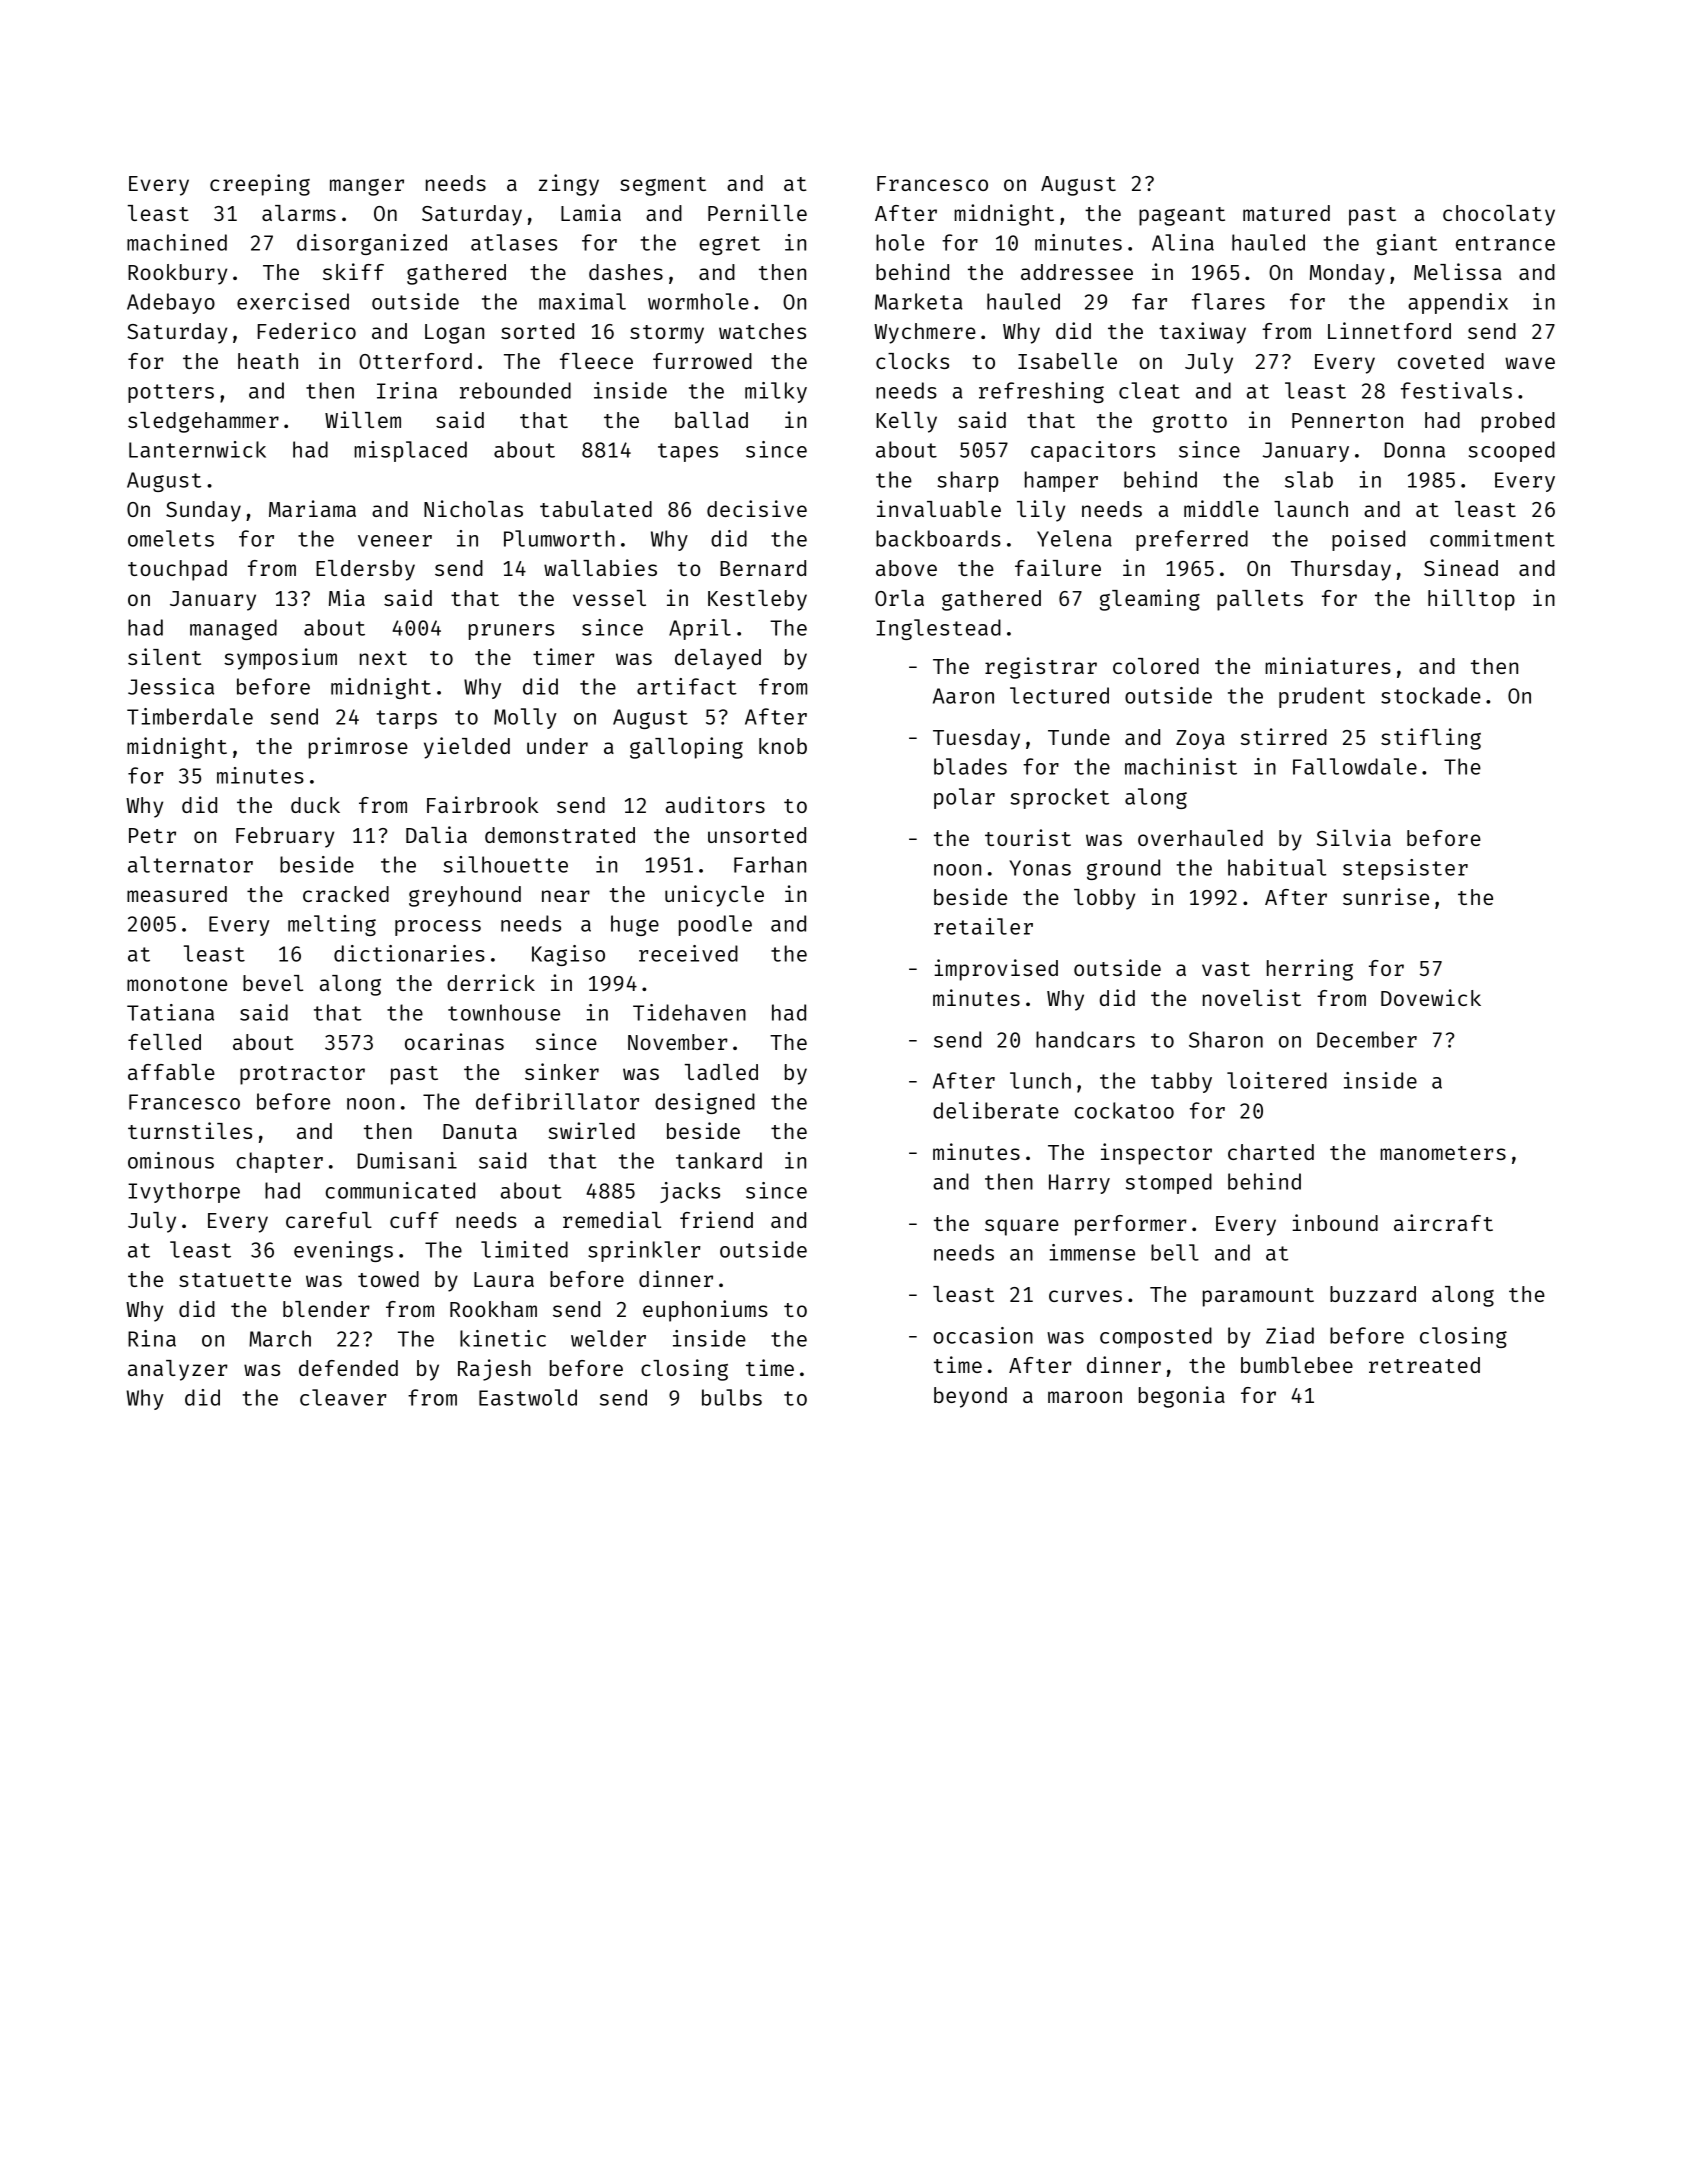  Describe the element at coordinates (970, 766) in the image. I see `blades` at that location.
